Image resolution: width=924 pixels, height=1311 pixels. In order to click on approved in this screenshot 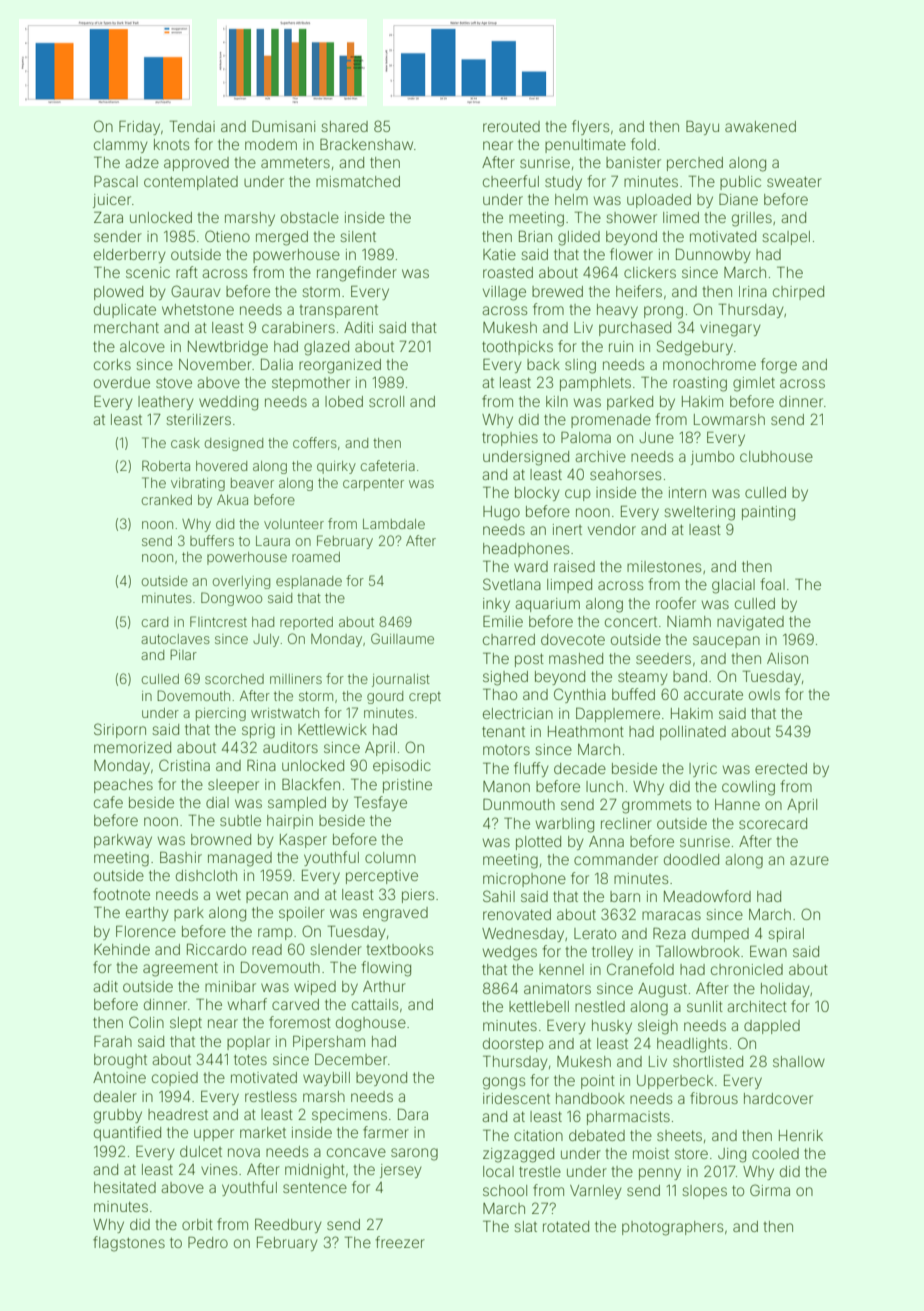, I will do `click(196, 164)`.
